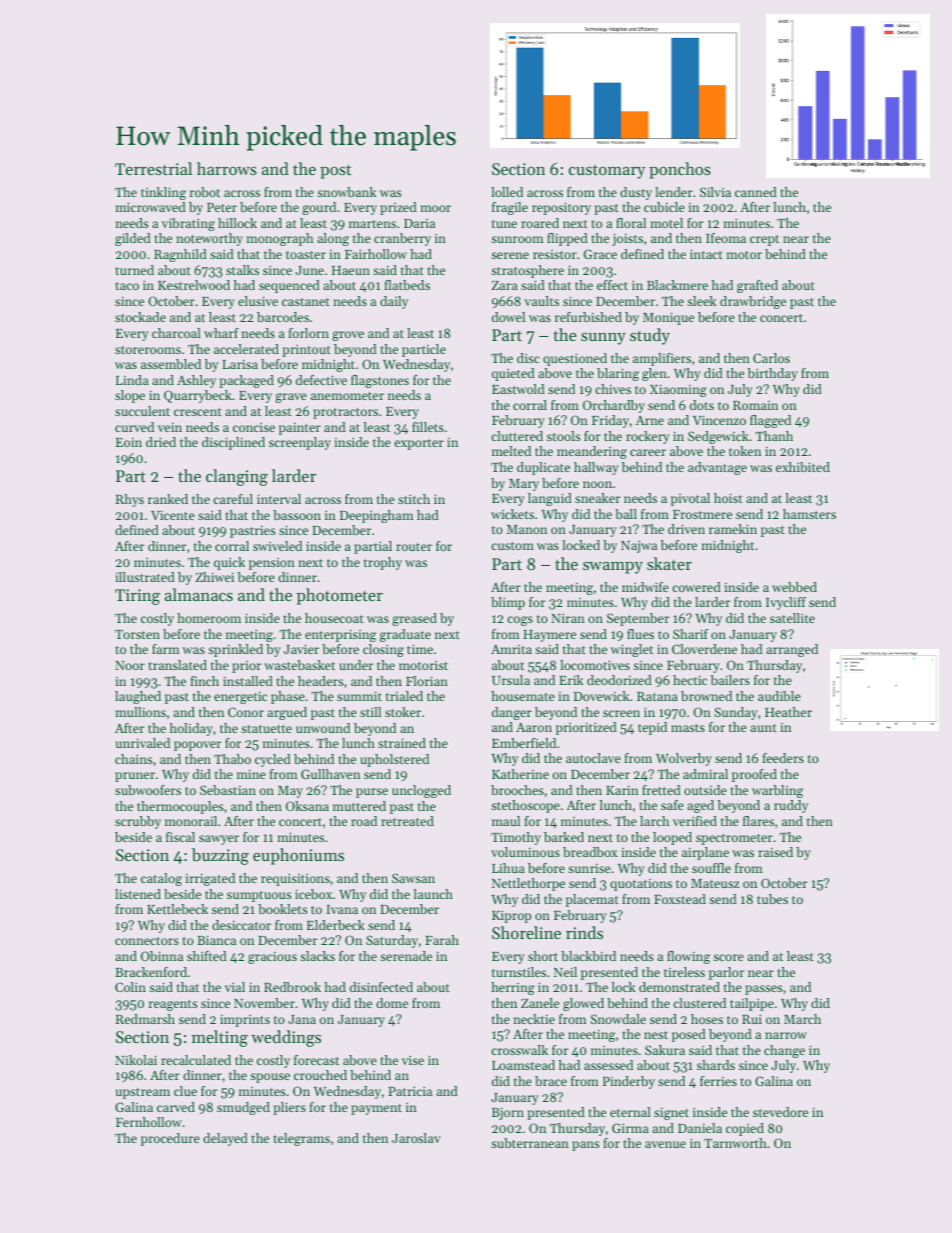 The width and height of the screenshot is (952, 1233). I want to click on joists, so click(627, 239).
